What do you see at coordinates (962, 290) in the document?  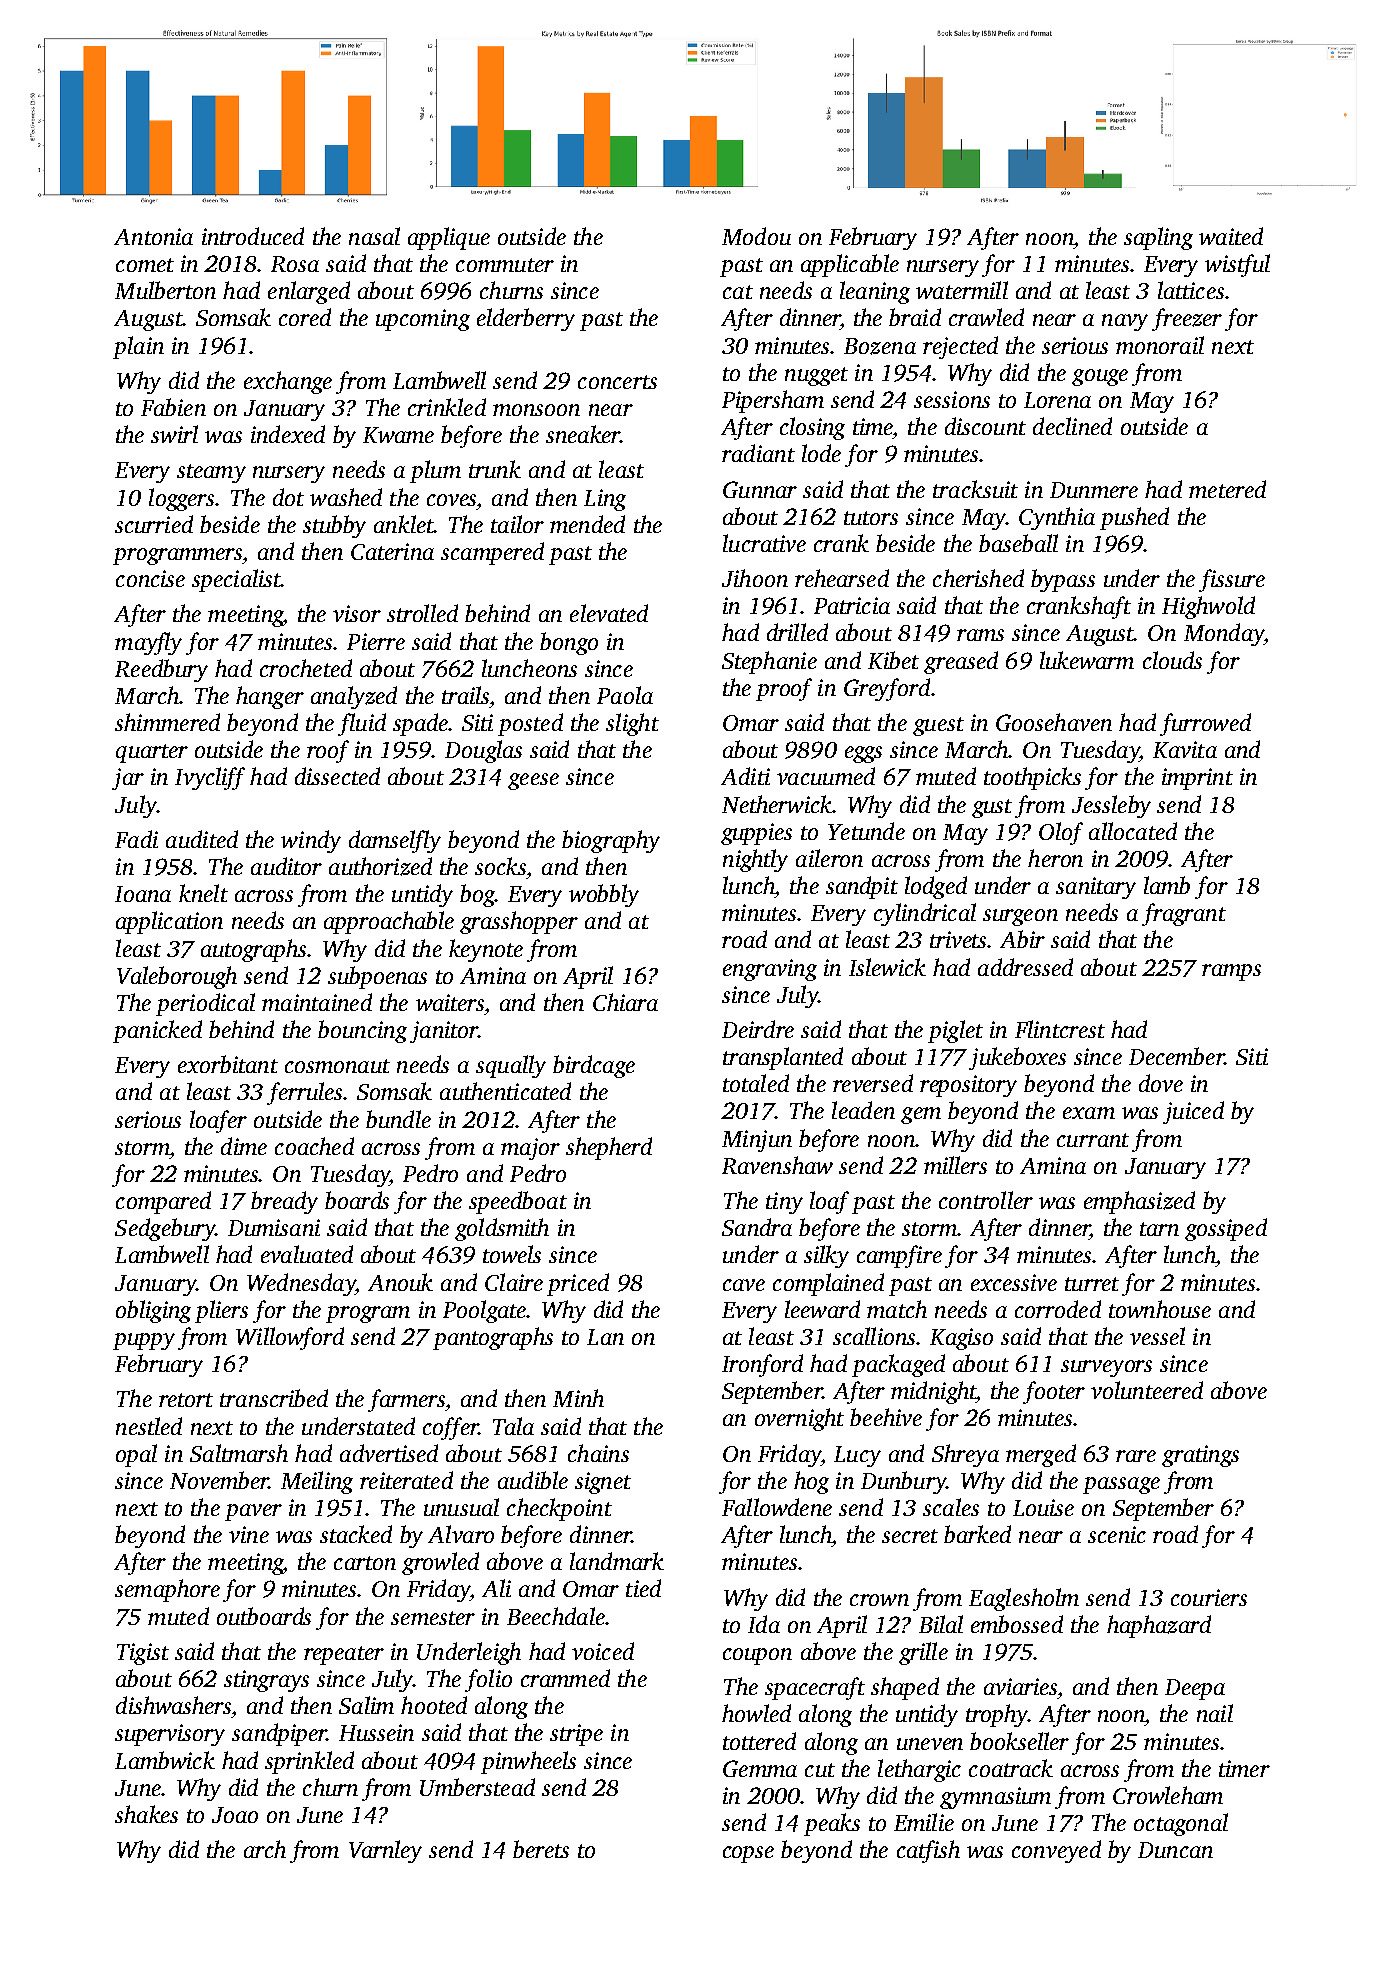 I see `watermill` at bounding box center [962, 290].
